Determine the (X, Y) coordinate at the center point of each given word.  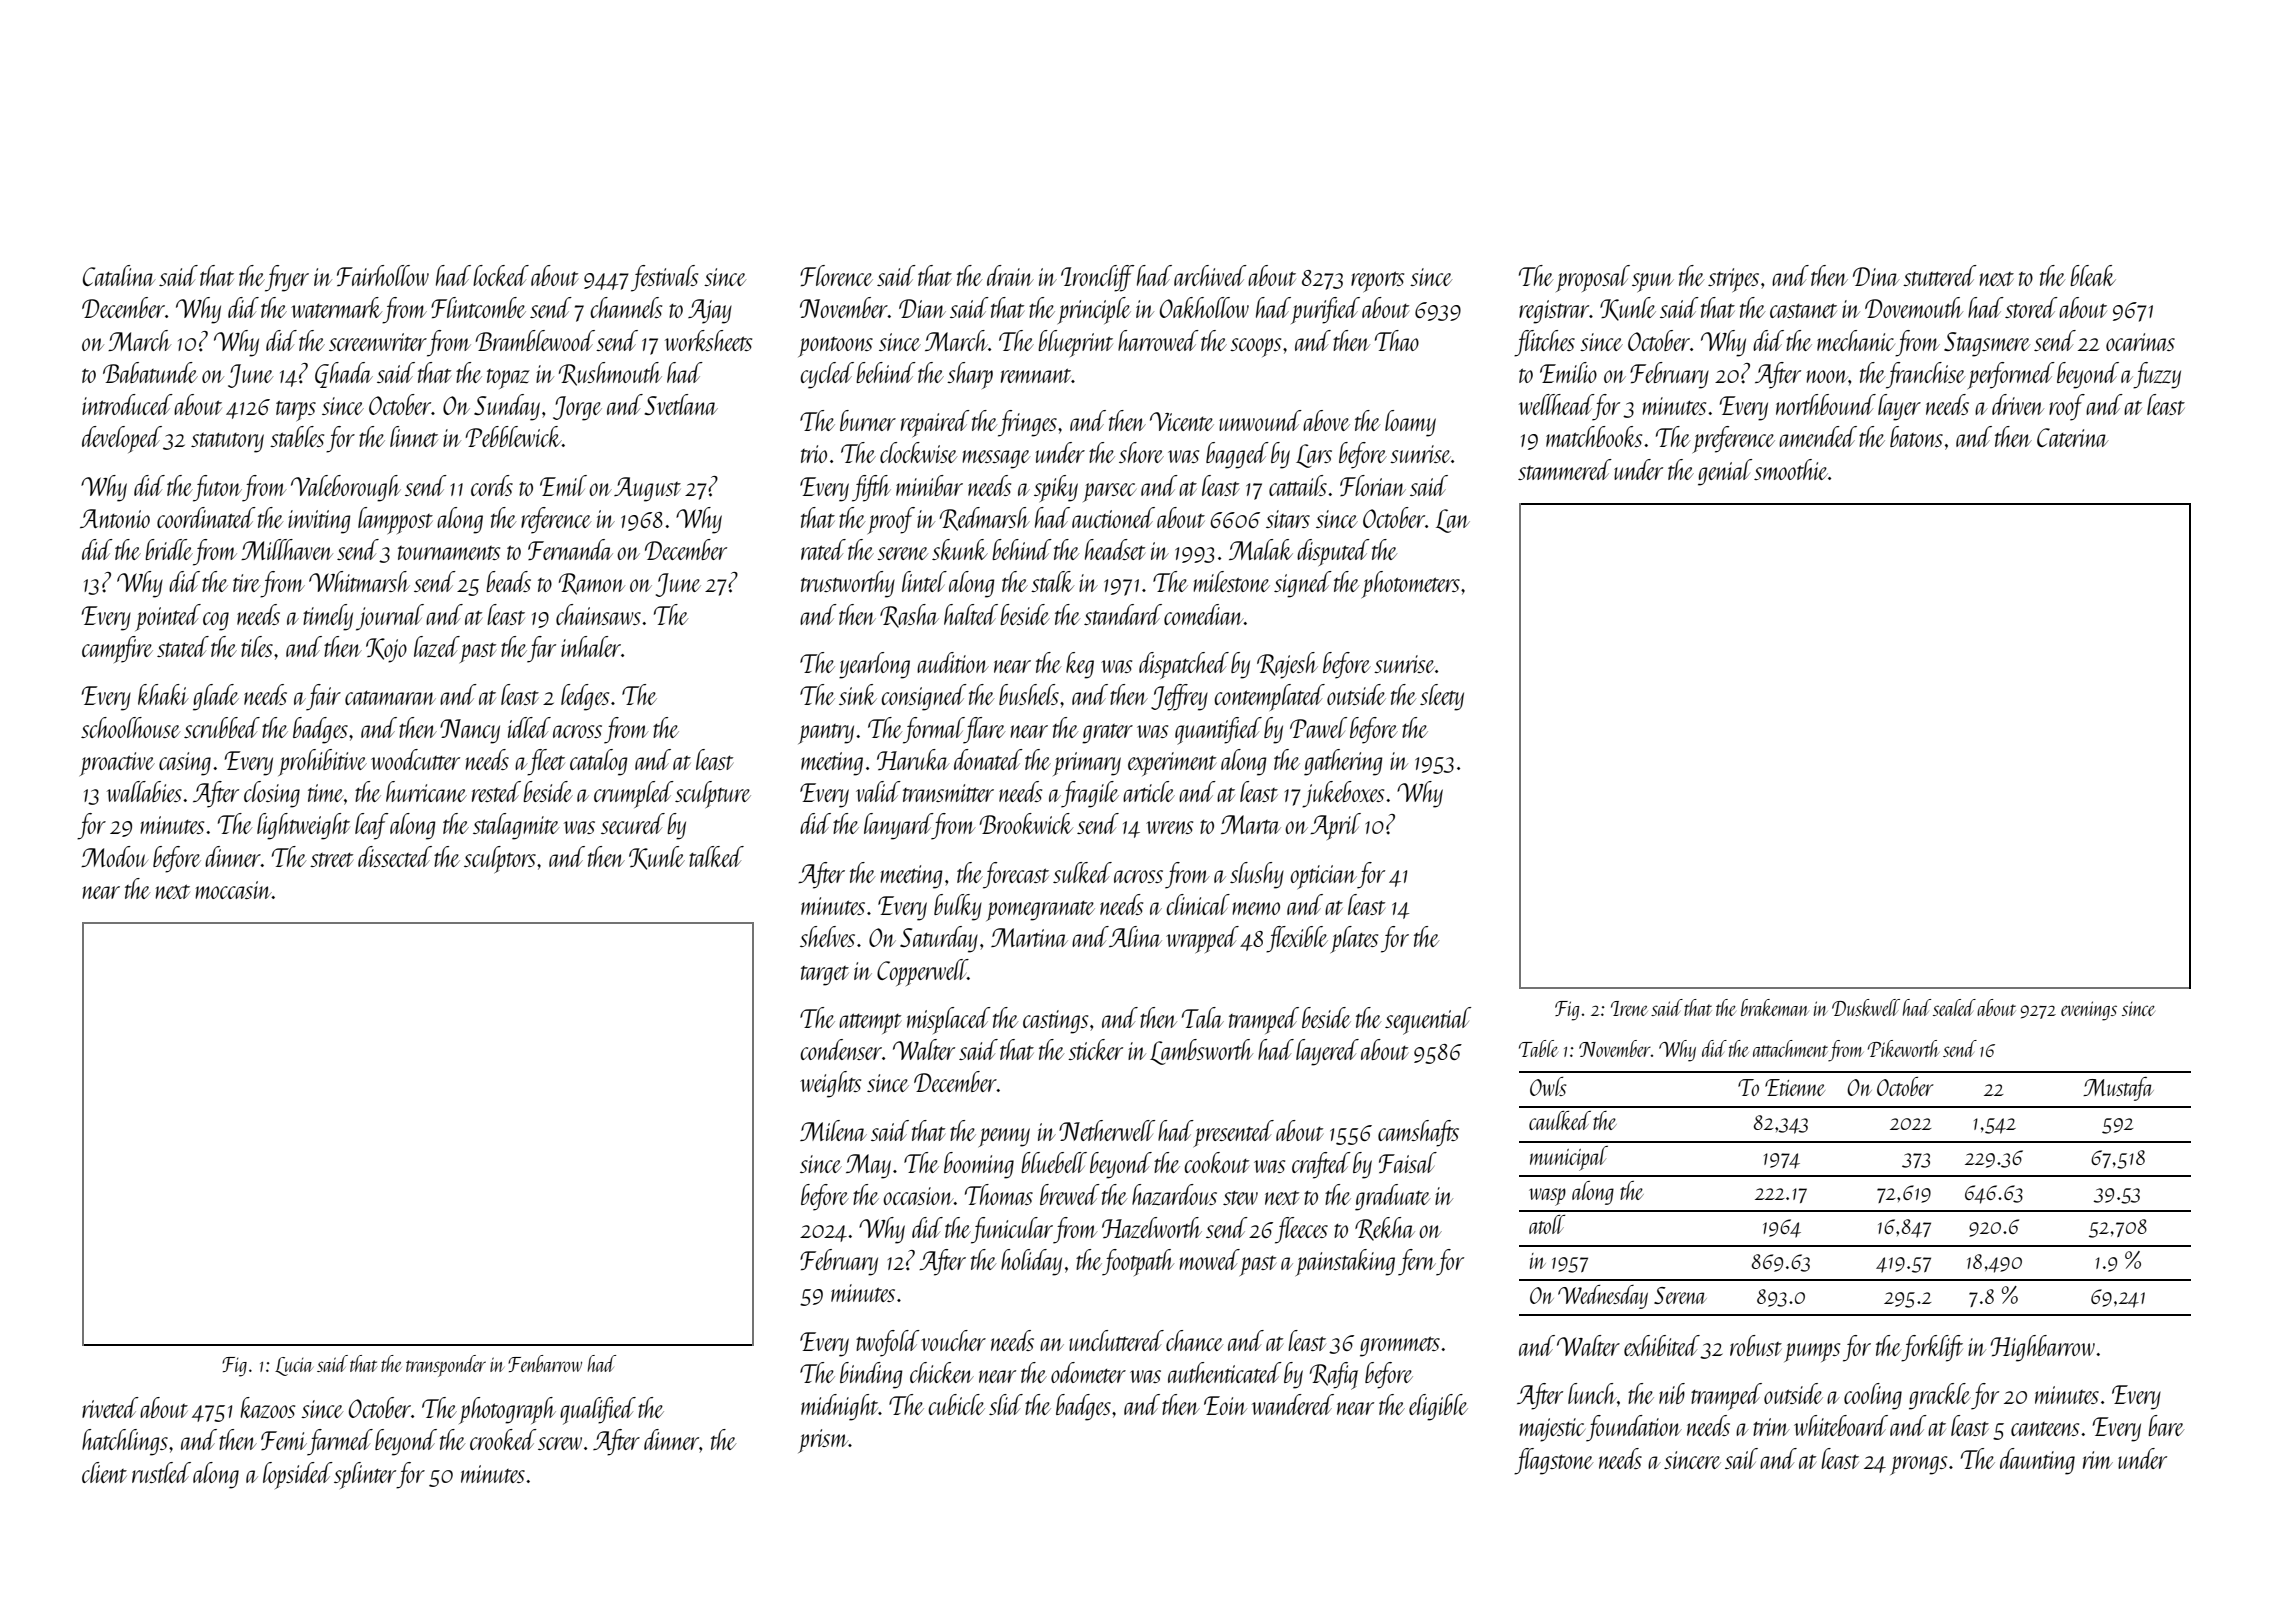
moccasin (233, 890)
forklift (1932, 1348)
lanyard (898, 826)
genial (1725, 472)
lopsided (298, 1475)
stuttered (1940, 275)
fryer (287, 278)
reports (1377, 281)
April (1335, 826)
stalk (1052, 581)
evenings (2089, 1011)
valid (878, 791)
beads (508, 581)
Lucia (294, 1366)
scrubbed (222, 727)
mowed (1209, 1259)
